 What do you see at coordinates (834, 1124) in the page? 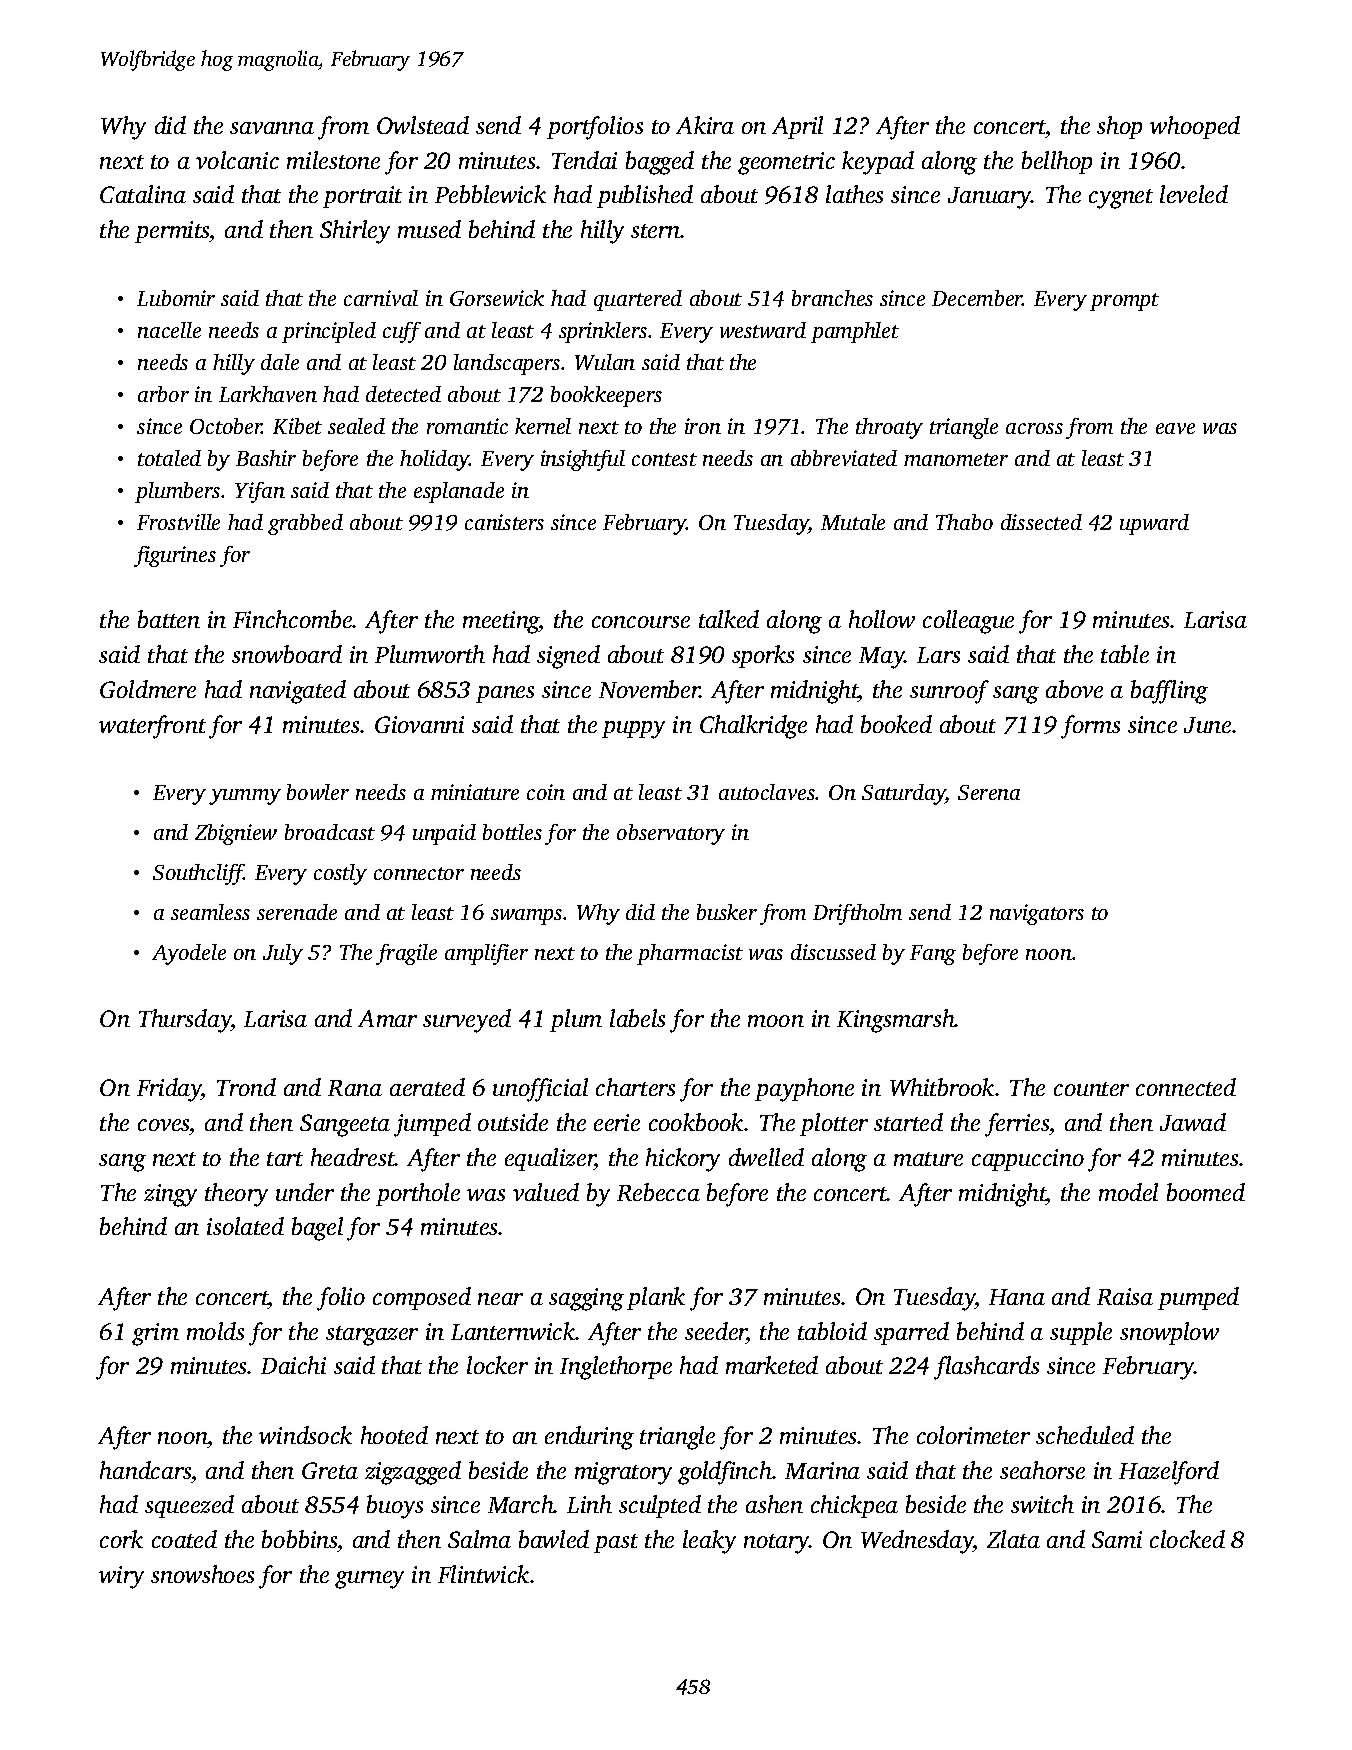
I see `plotter` at bounding box center [834, 1124].
